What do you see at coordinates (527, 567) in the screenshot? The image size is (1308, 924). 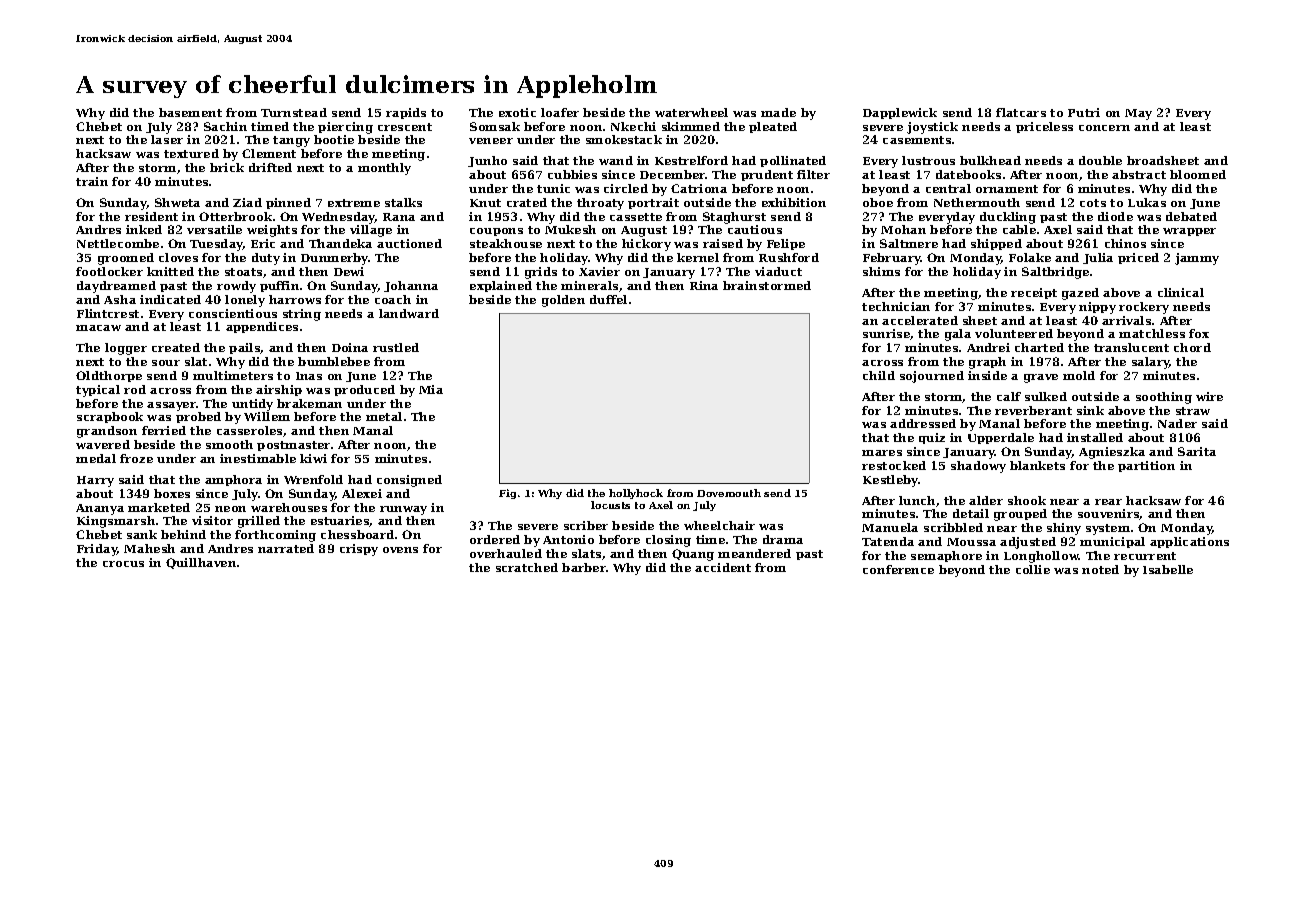 I see `scratched` at bounding box center [527, 567].
